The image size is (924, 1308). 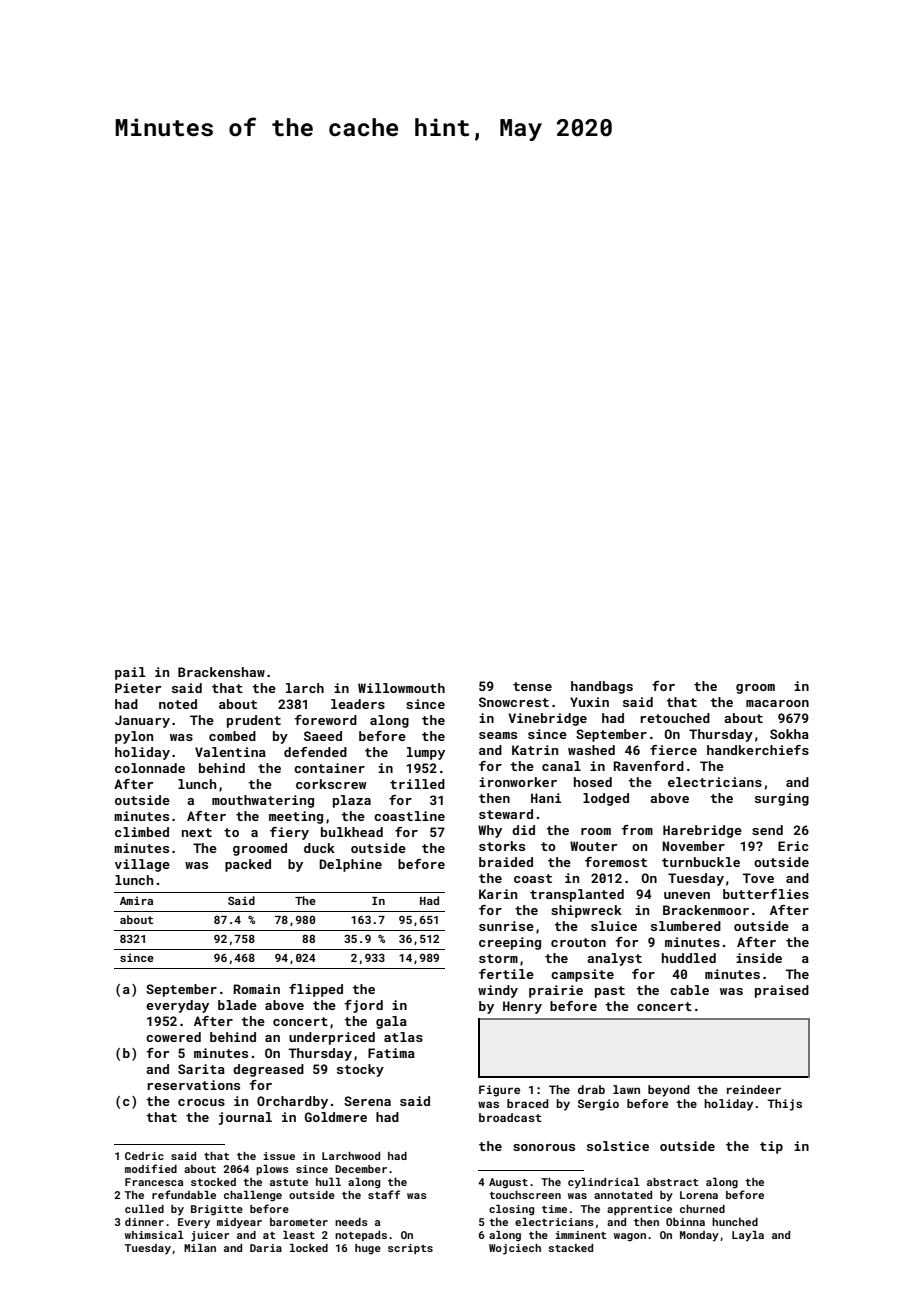 What do you see at coordinates (426, 753) in the screenshot?
I see `lumpy` at bounding box center [426, 753].
